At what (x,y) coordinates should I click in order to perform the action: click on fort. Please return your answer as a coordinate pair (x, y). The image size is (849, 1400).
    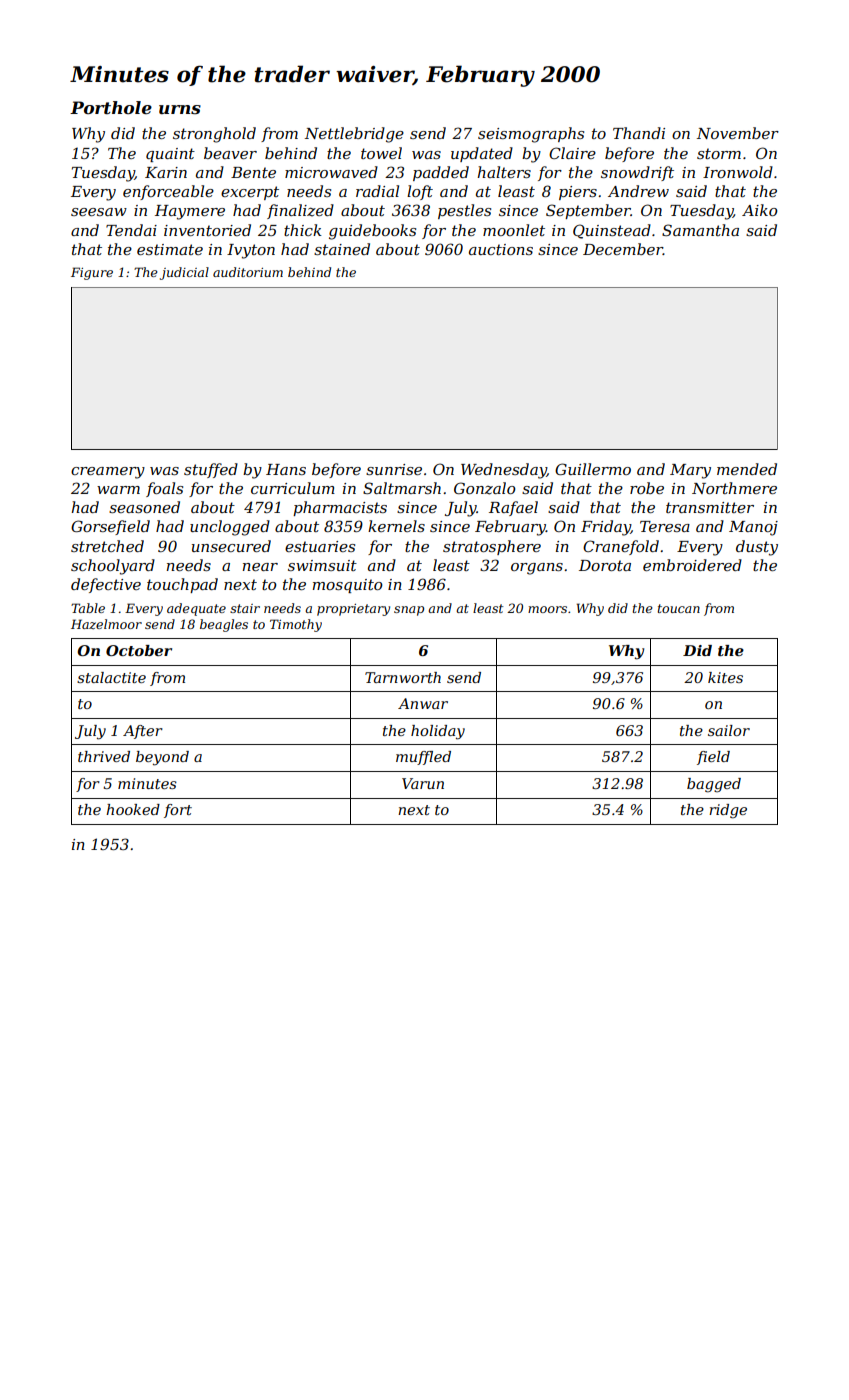
    Looking at the image, I should click on (178, 811).
